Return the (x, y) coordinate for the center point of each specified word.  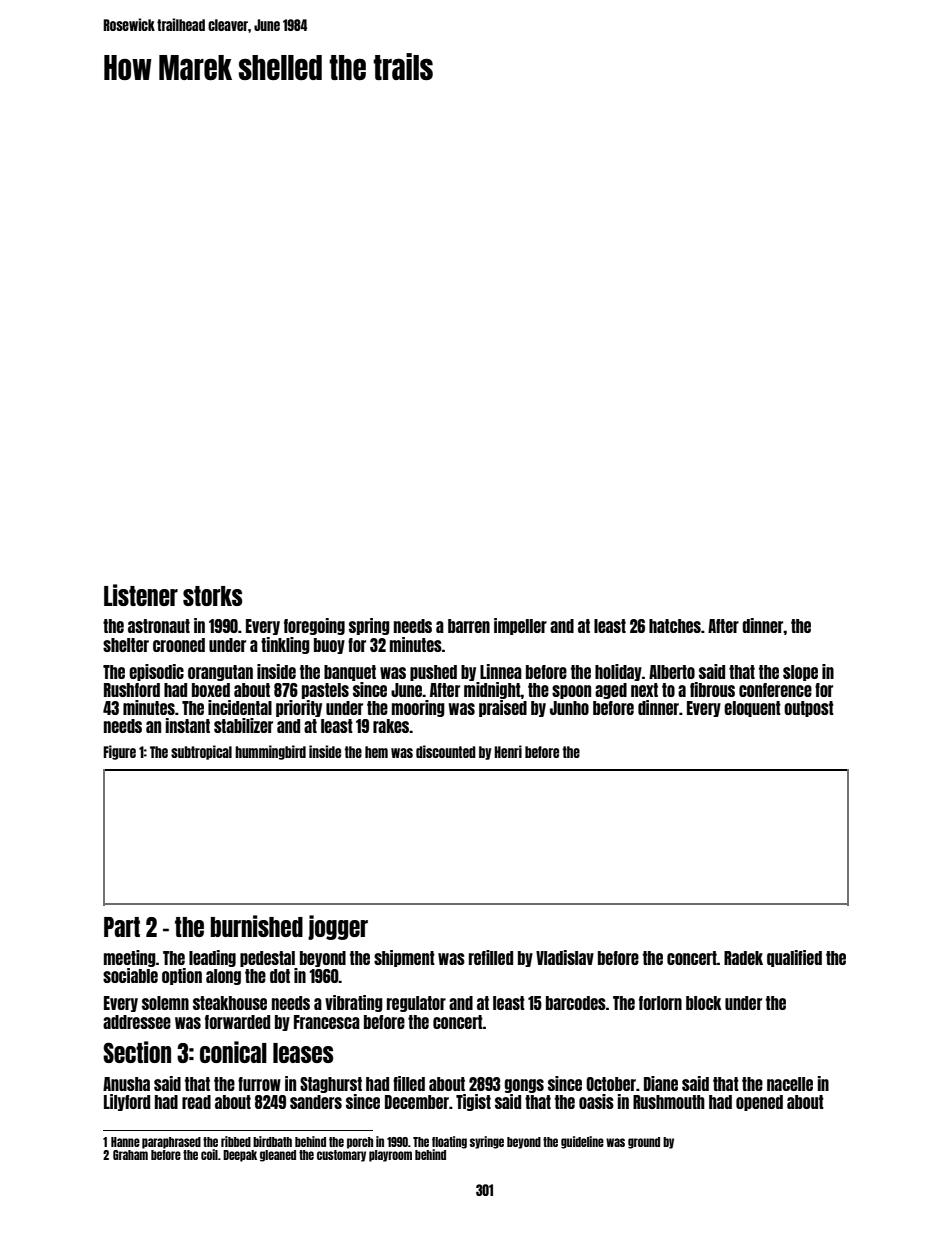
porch (360, 1143)
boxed (211, 690)
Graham (130, 1155)
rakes (391, 726)
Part (122, 927)
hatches (675, 626)
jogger (338, 927)
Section (137, 1052)
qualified (794, 958)
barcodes (576, 1003)
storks (212, 596)
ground (644, 1143)
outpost (809, 709)
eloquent (752, 709)
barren (469, 626)
